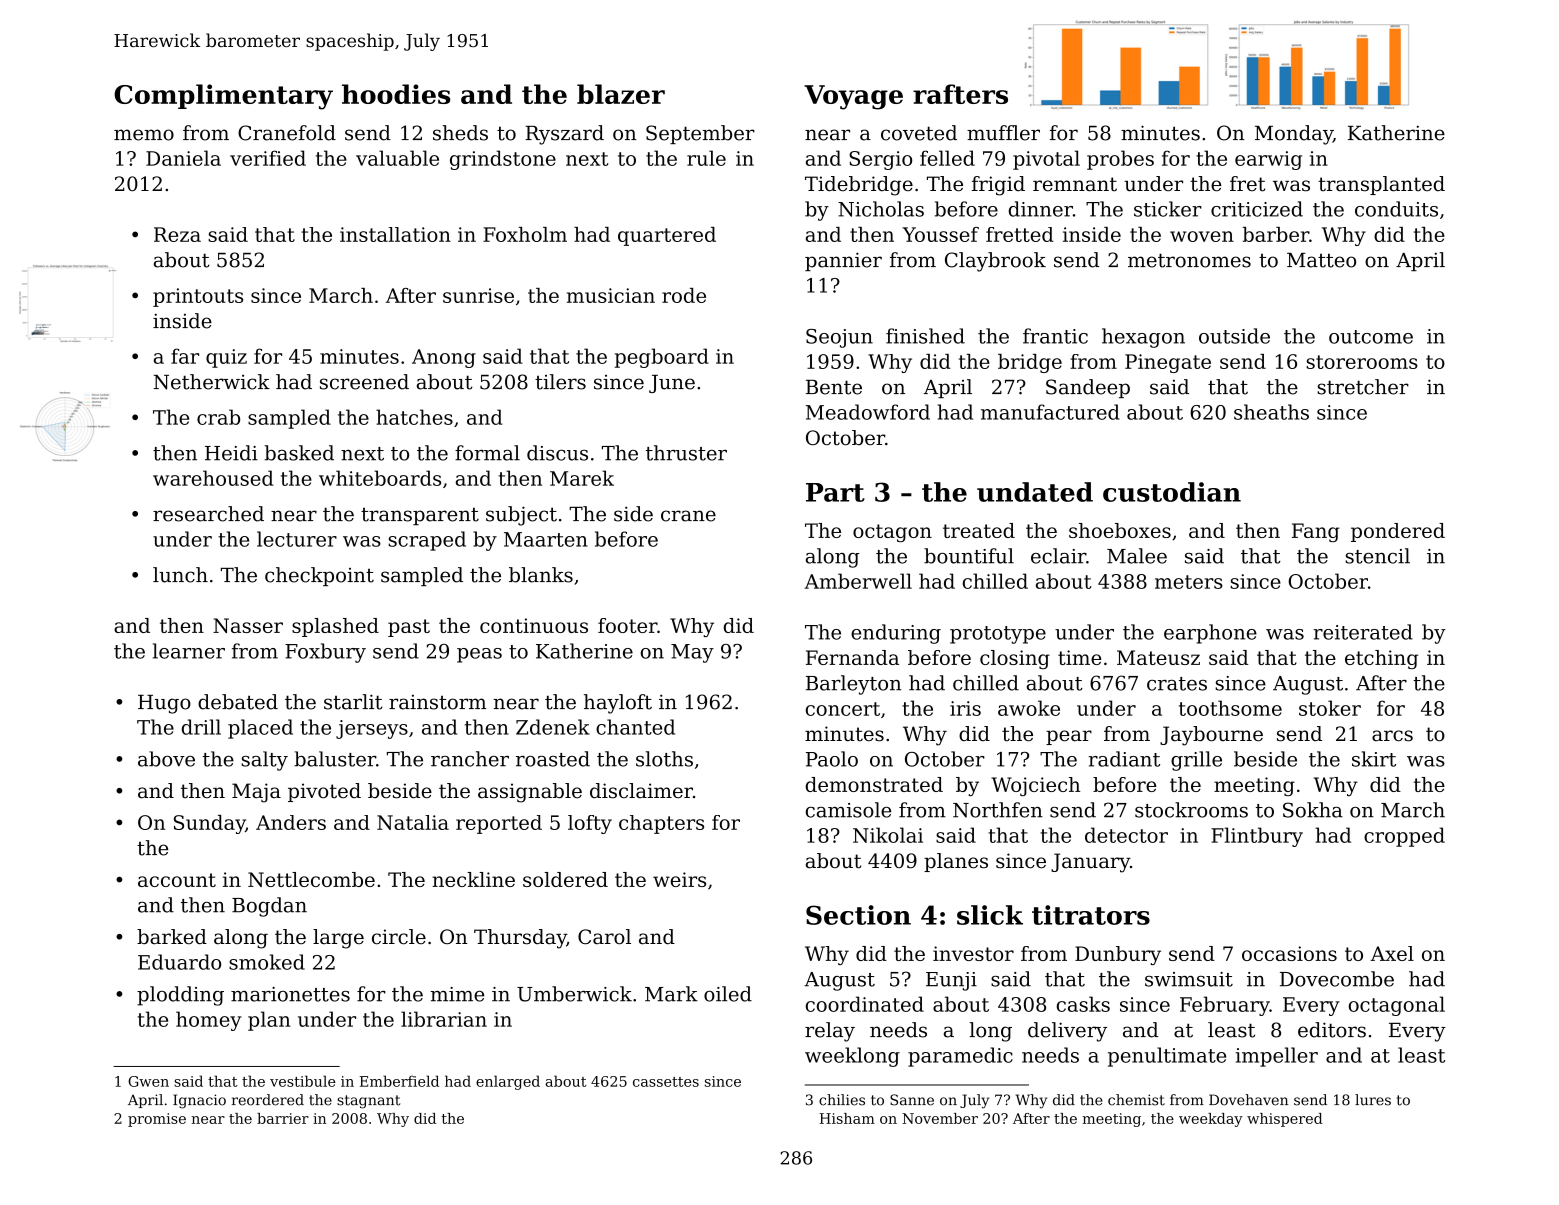 The height and width of the screenshot is (1205, 1559). I want to click on blazer, so click(621, 94).
